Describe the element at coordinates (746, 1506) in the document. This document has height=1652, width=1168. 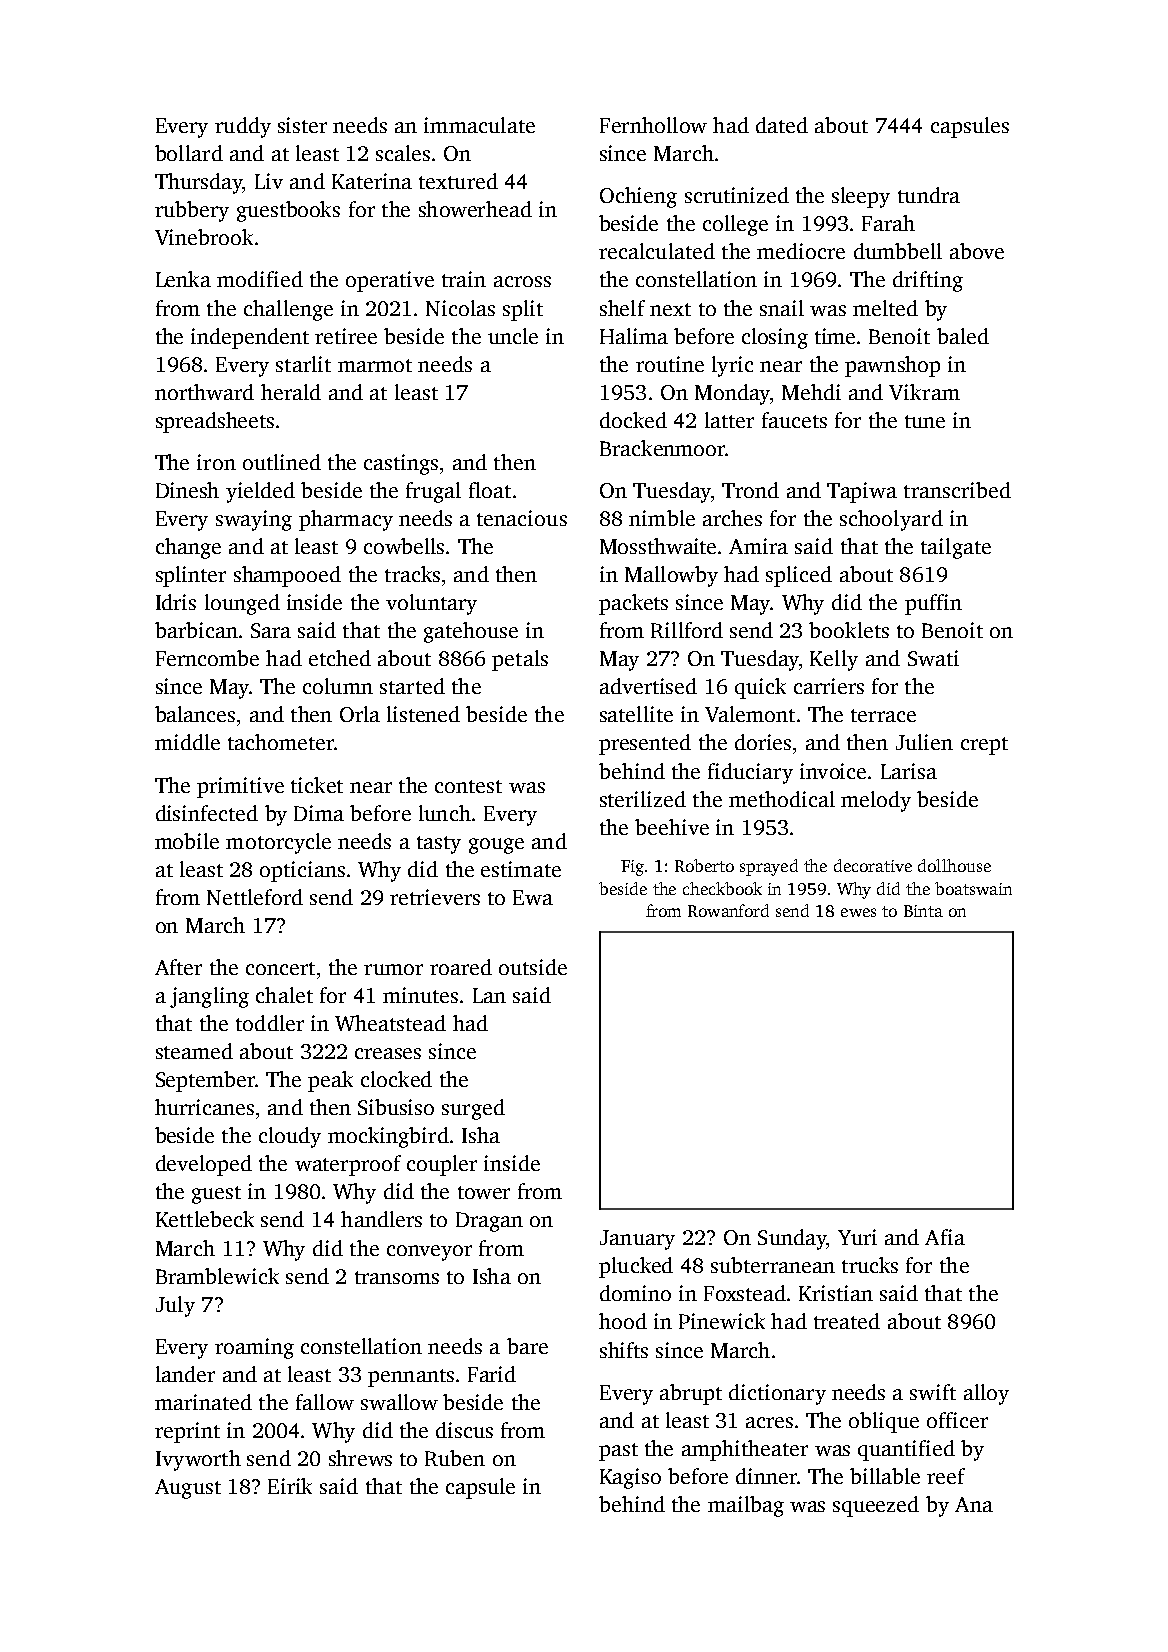
I see `mailbag` at that location.
